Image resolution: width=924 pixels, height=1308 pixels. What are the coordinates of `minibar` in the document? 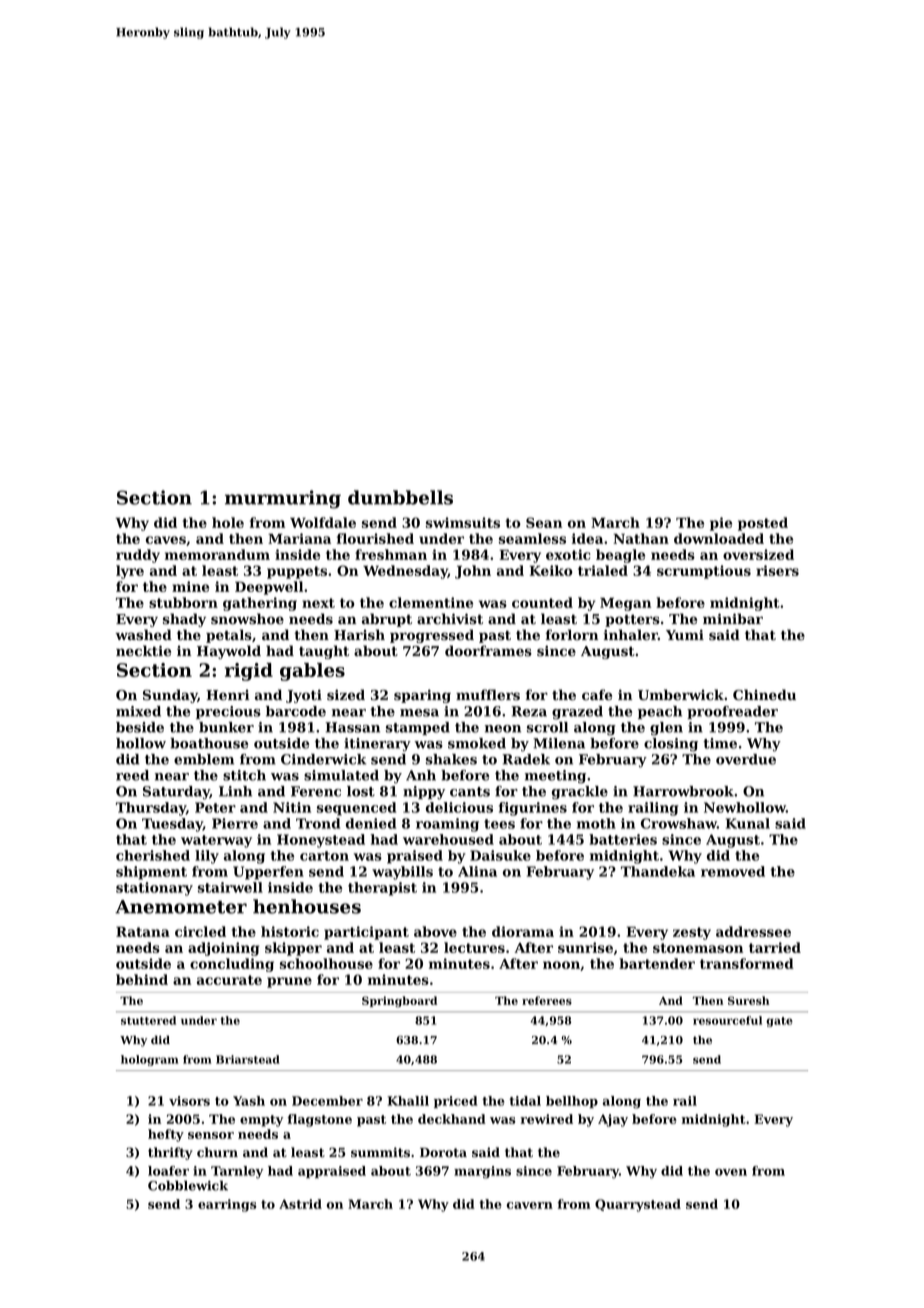 It's located at (733, 618).
